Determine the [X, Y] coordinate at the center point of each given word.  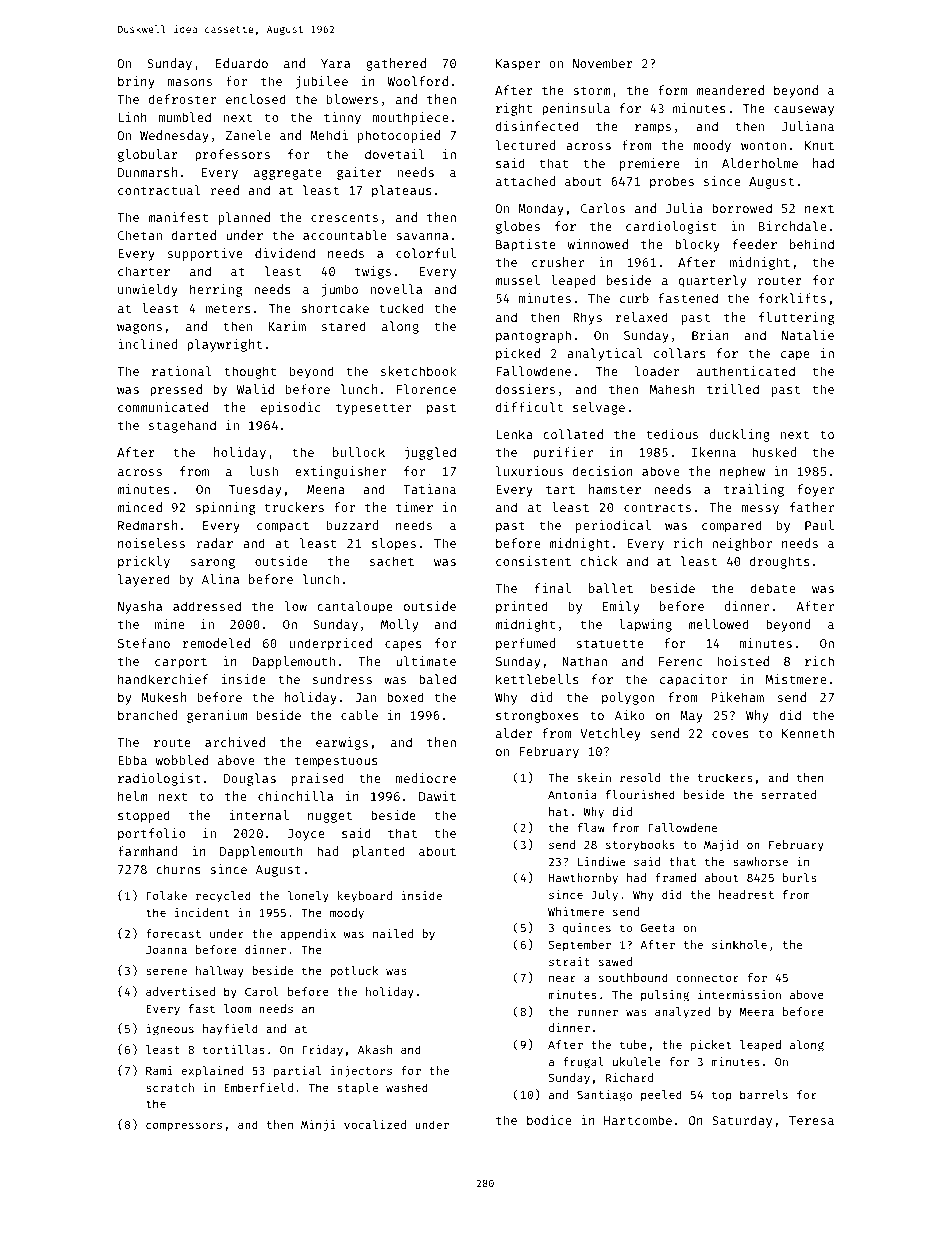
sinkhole [739, 944]
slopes [394, 544]
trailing [754, 490]
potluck [354, 972]
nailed [393, 933]
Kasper [518, 65]
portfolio [151, 834]
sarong [213, 563]
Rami [159, 1070]
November [603, 63]
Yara [335, 63]
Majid [721, 846]
